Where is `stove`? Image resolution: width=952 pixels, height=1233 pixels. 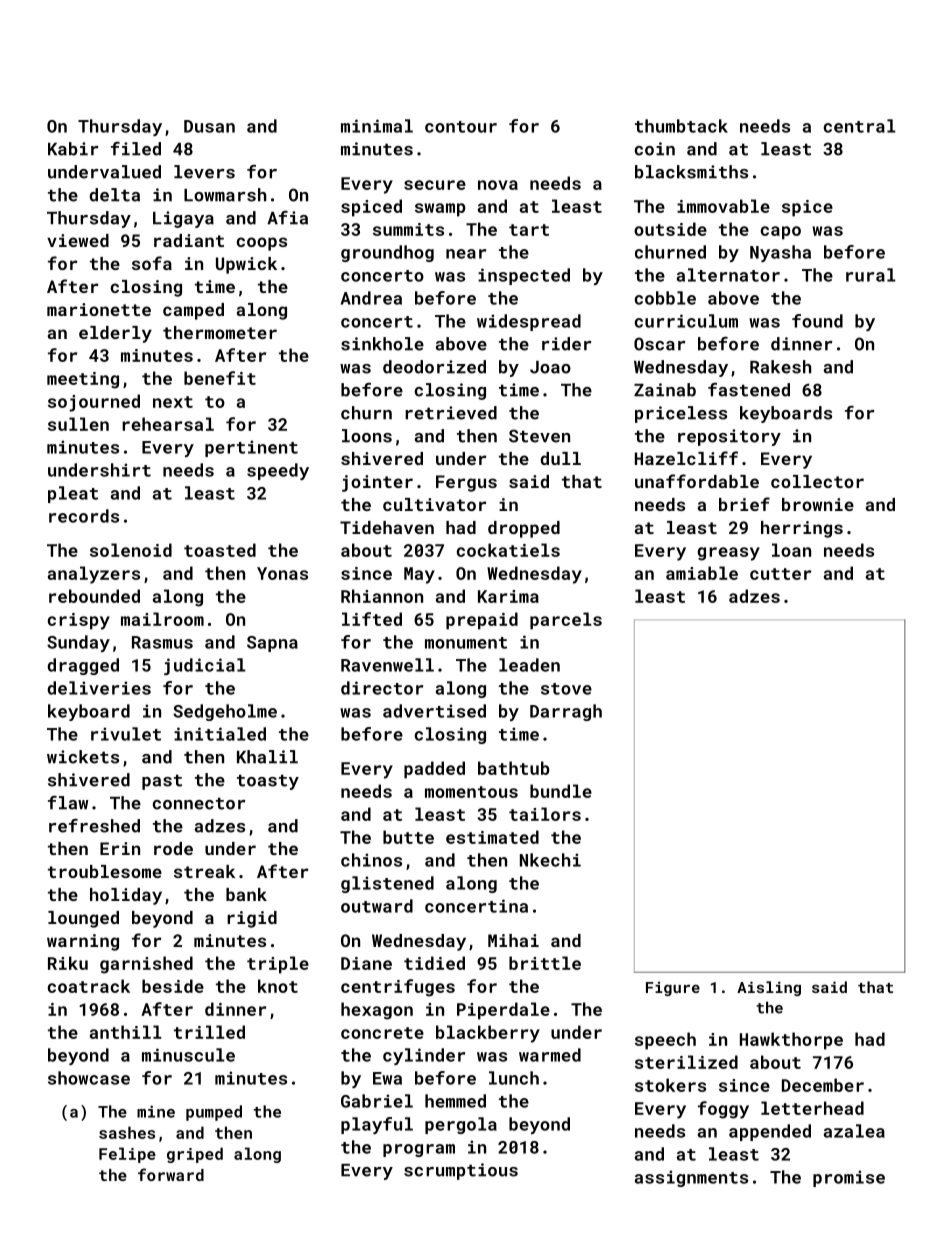
stove is located at coordinates (566, 689).
